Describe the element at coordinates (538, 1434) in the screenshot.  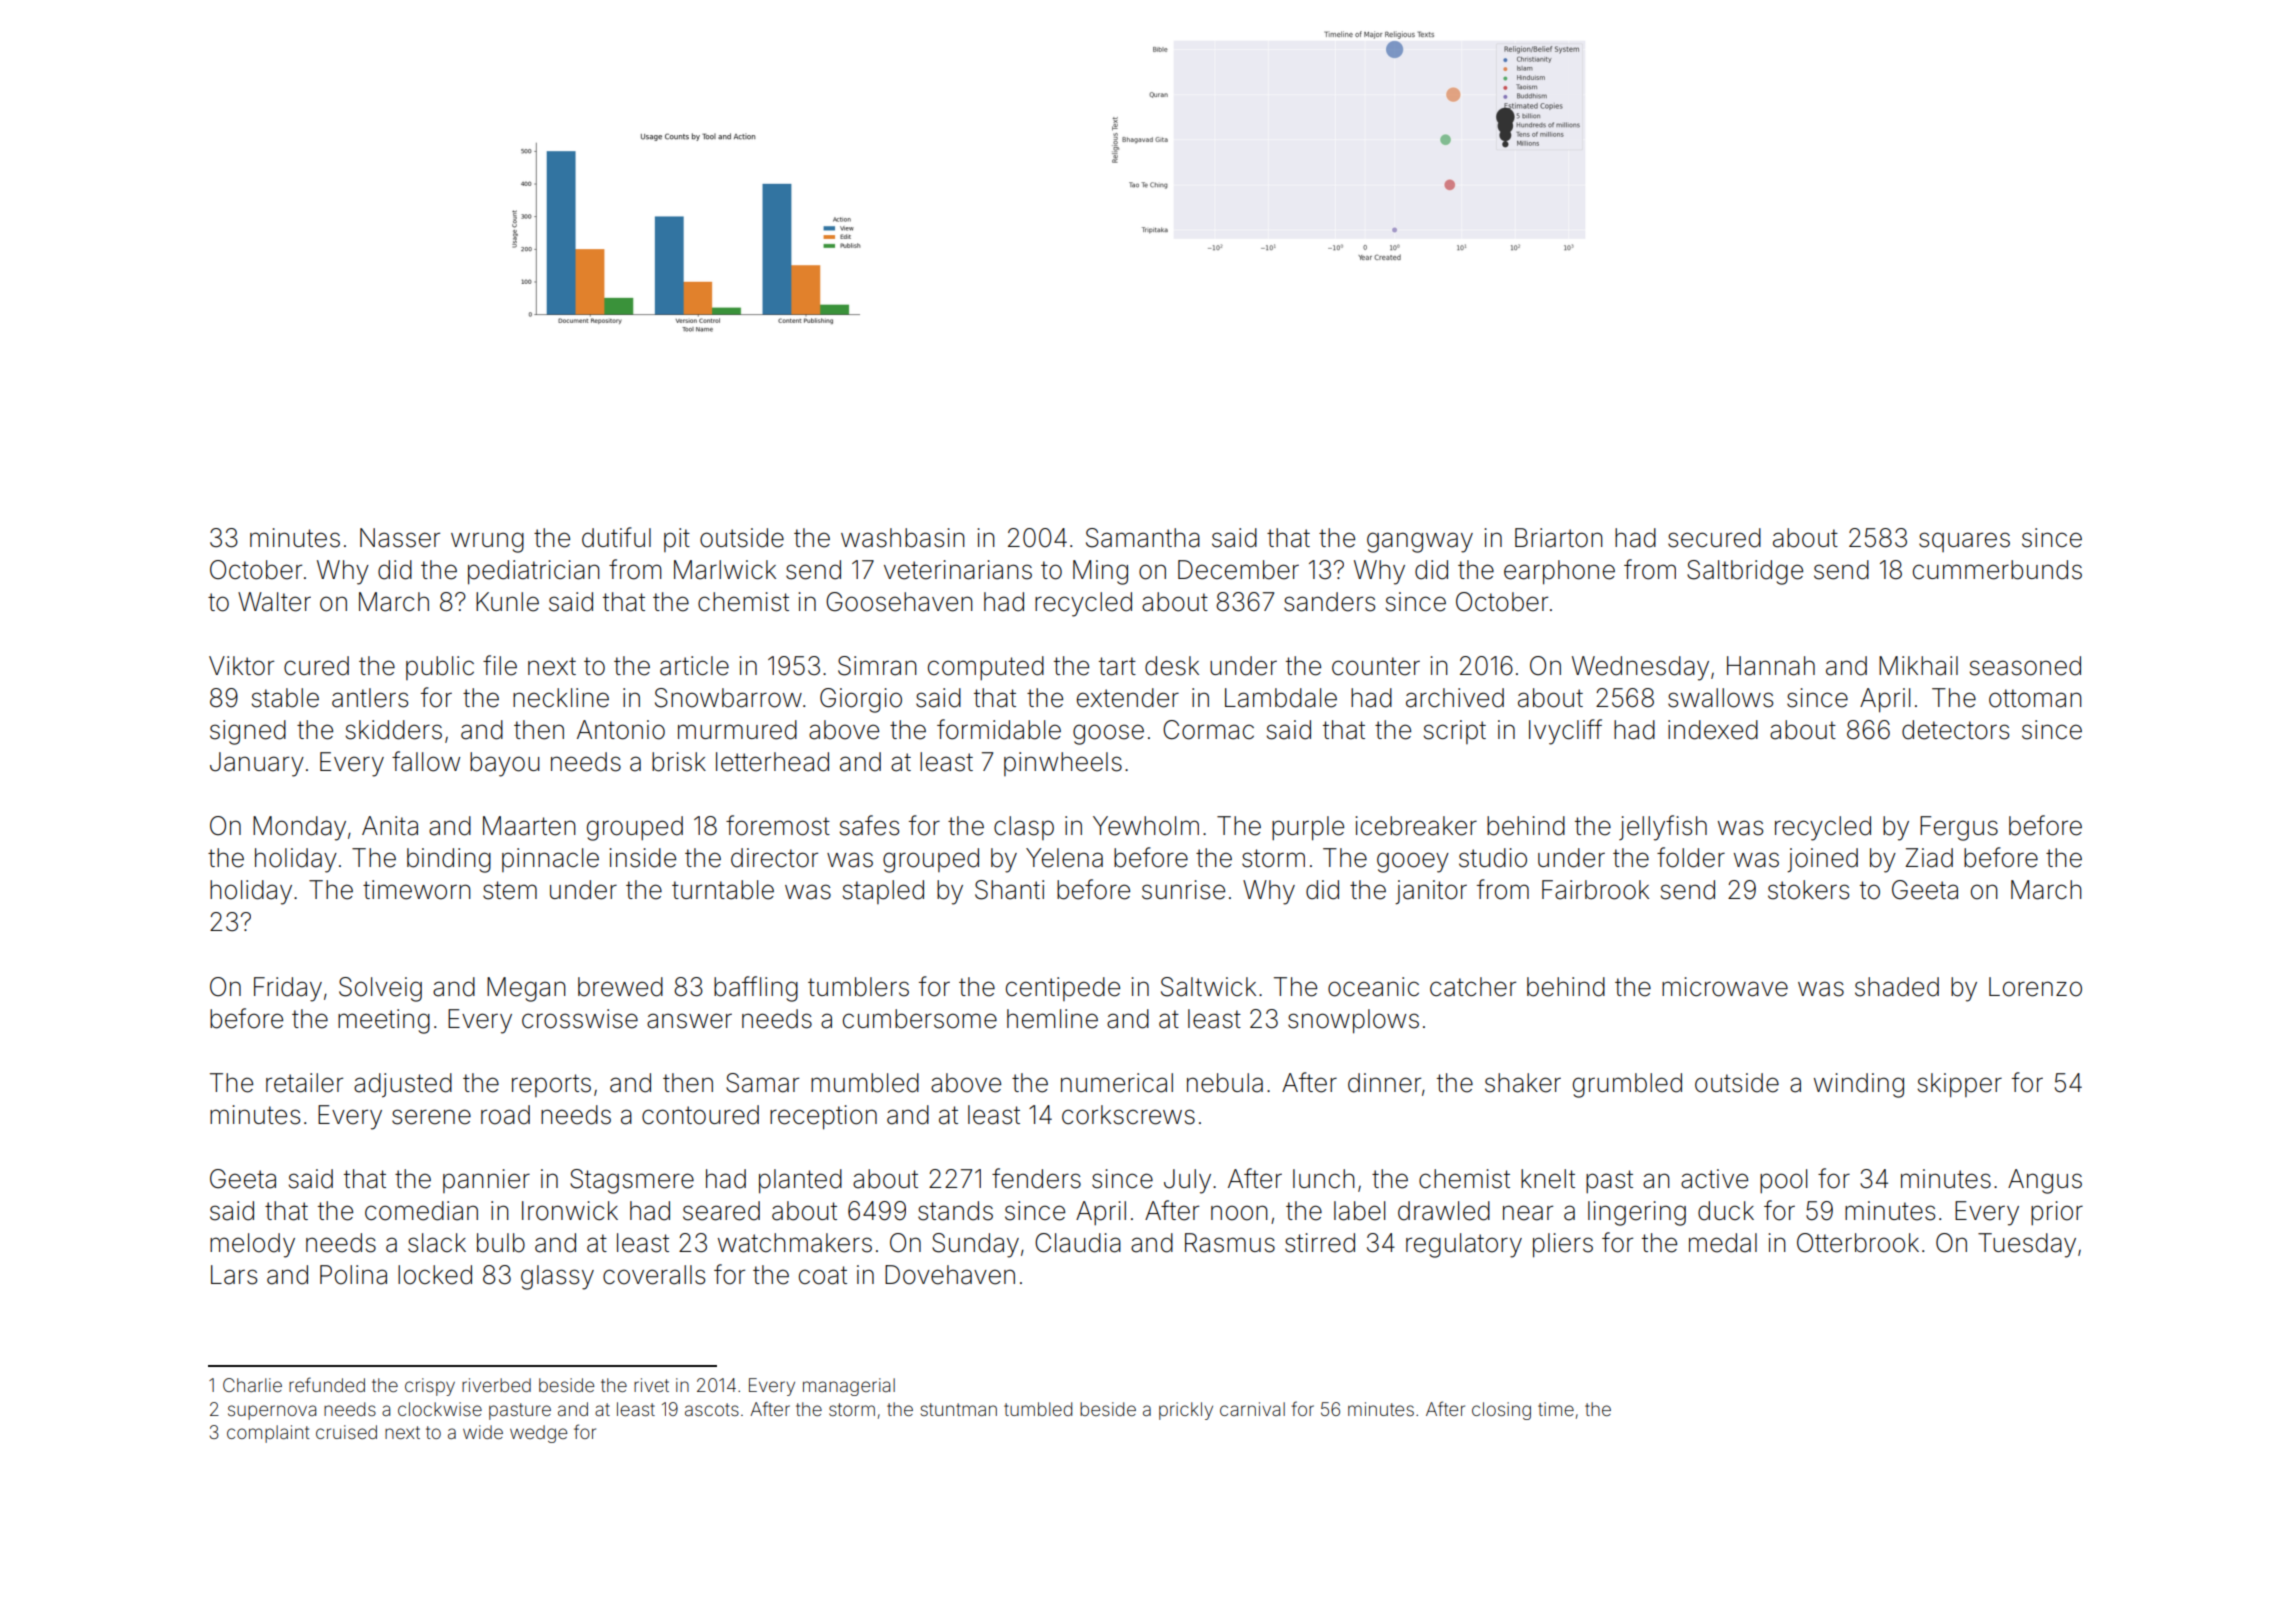
I see `wedge` at that location.
